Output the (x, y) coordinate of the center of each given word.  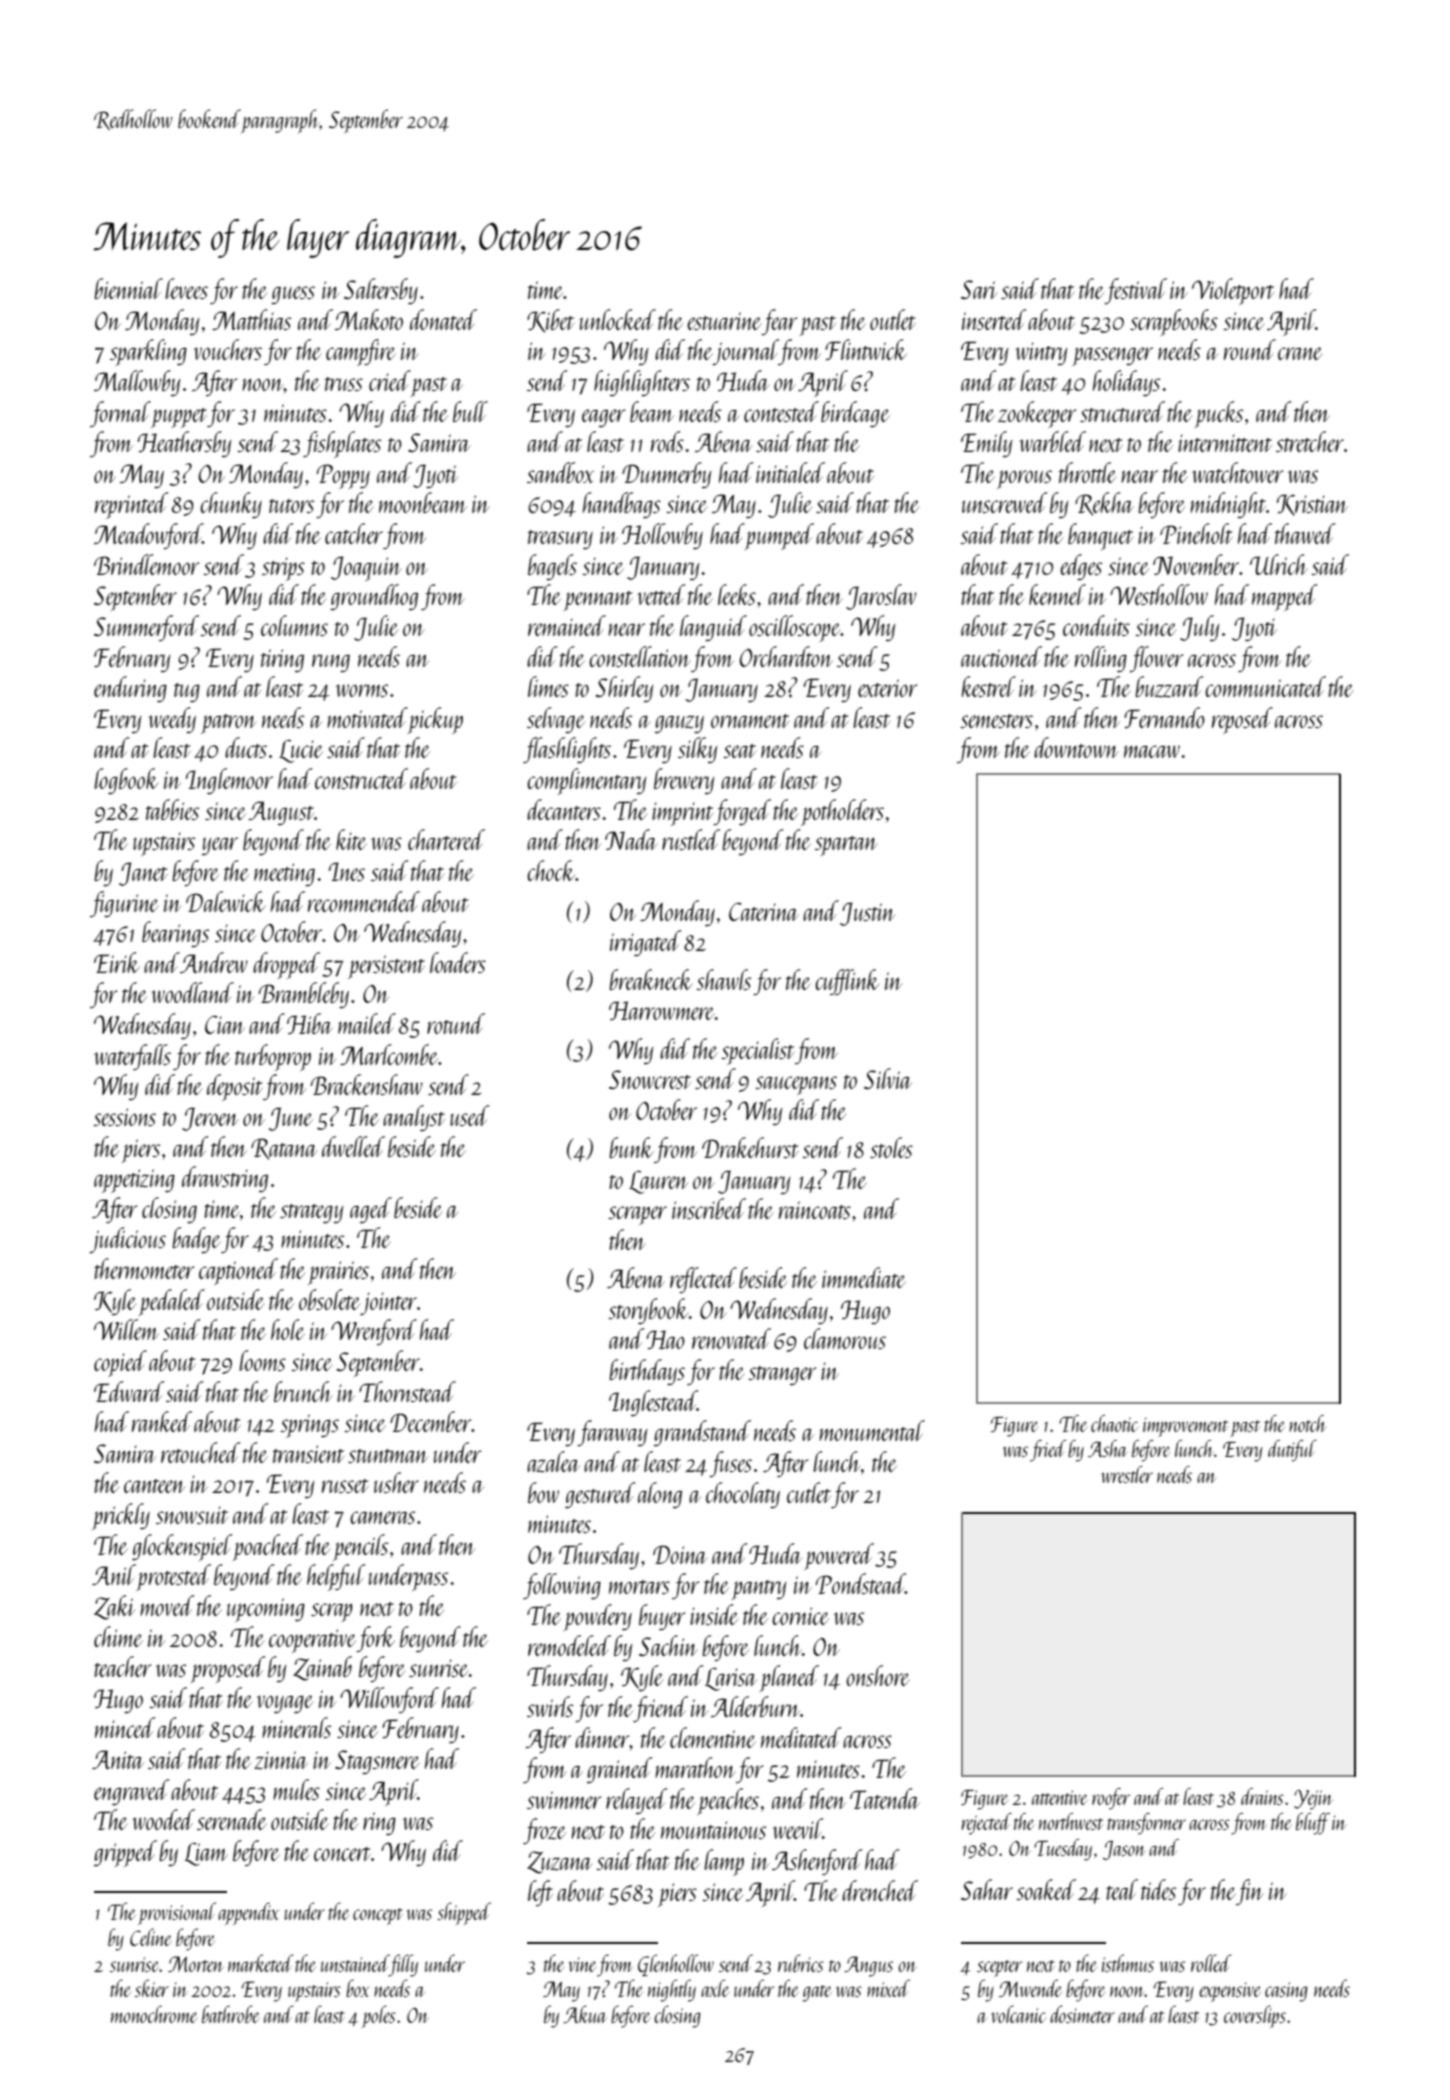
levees (186, 288)
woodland (192, 992)
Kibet (550, 321)
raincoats (815, 1210)
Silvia (888, 1078)
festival (1136, 291)
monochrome (154, 2014)
